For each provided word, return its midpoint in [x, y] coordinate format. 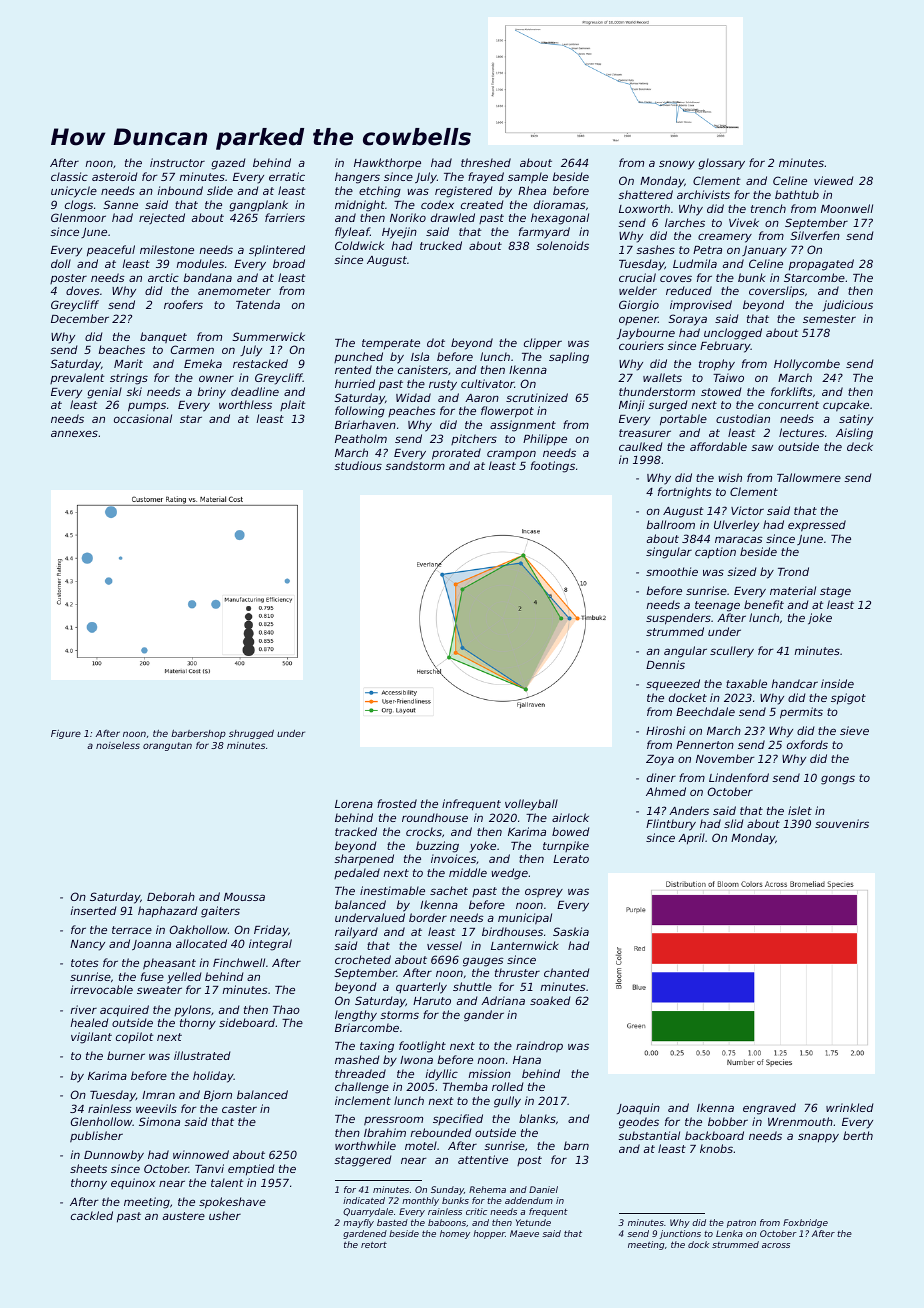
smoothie [672, 571]
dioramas [560, 204]
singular [669, 553]
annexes [74, 433]
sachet [449, 890]
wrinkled [849, 1107]
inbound [180, 190]
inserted [93, 910]
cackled [92, 1215]
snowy [677, 165]
